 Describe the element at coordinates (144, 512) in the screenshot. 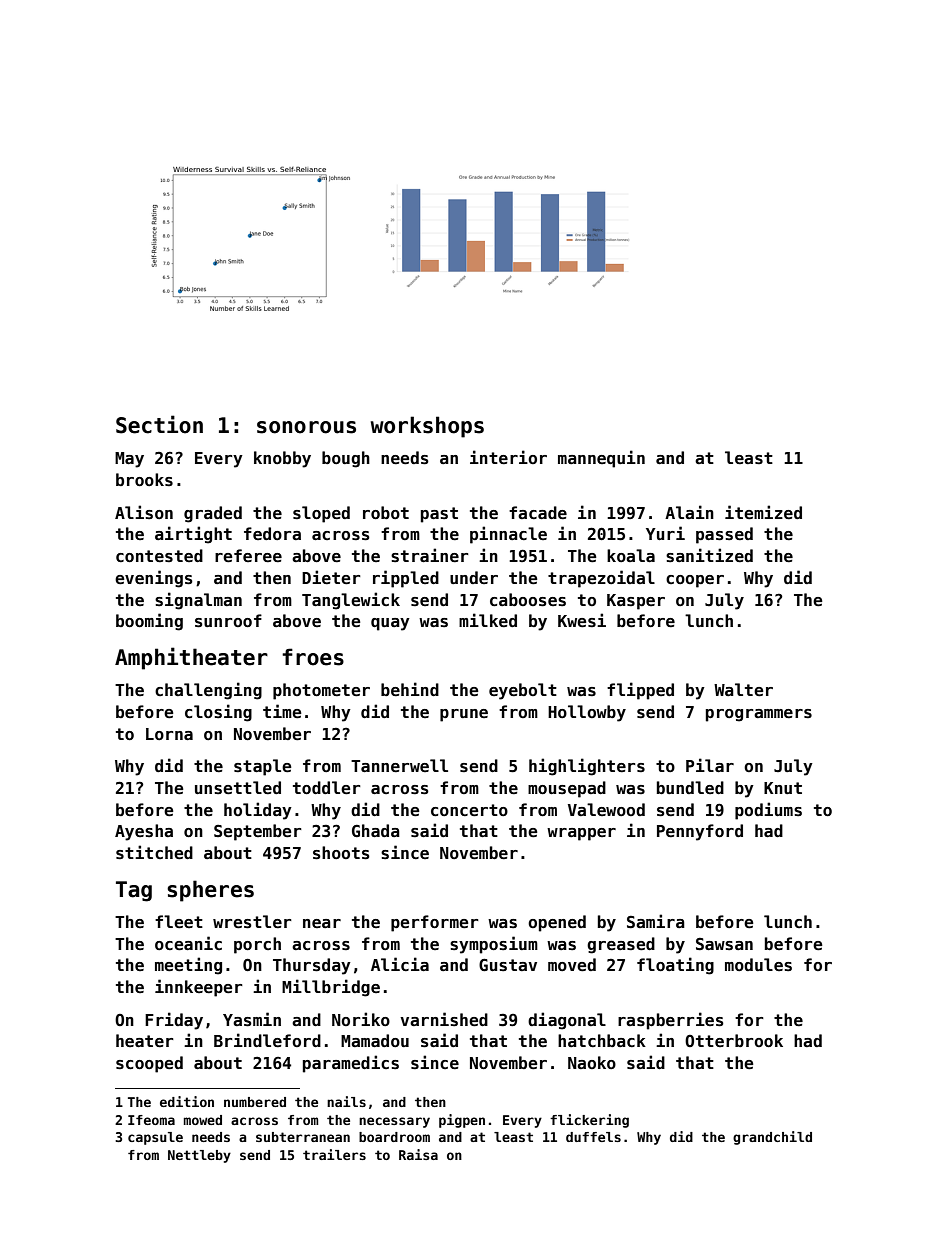

I see `Alison` at that location.
